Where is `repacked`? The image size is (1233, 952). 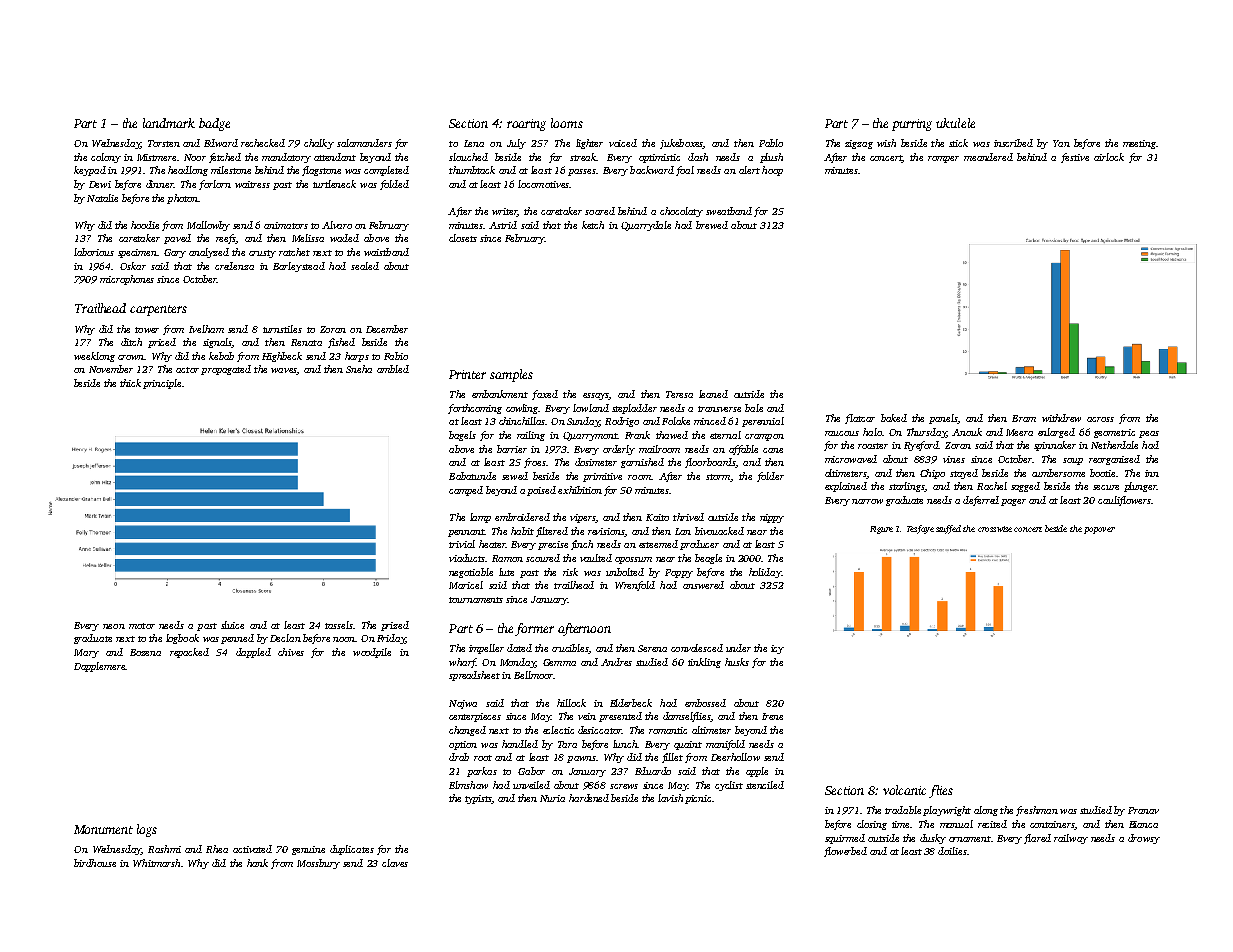 repacked is located at coordinates (189, 653).
